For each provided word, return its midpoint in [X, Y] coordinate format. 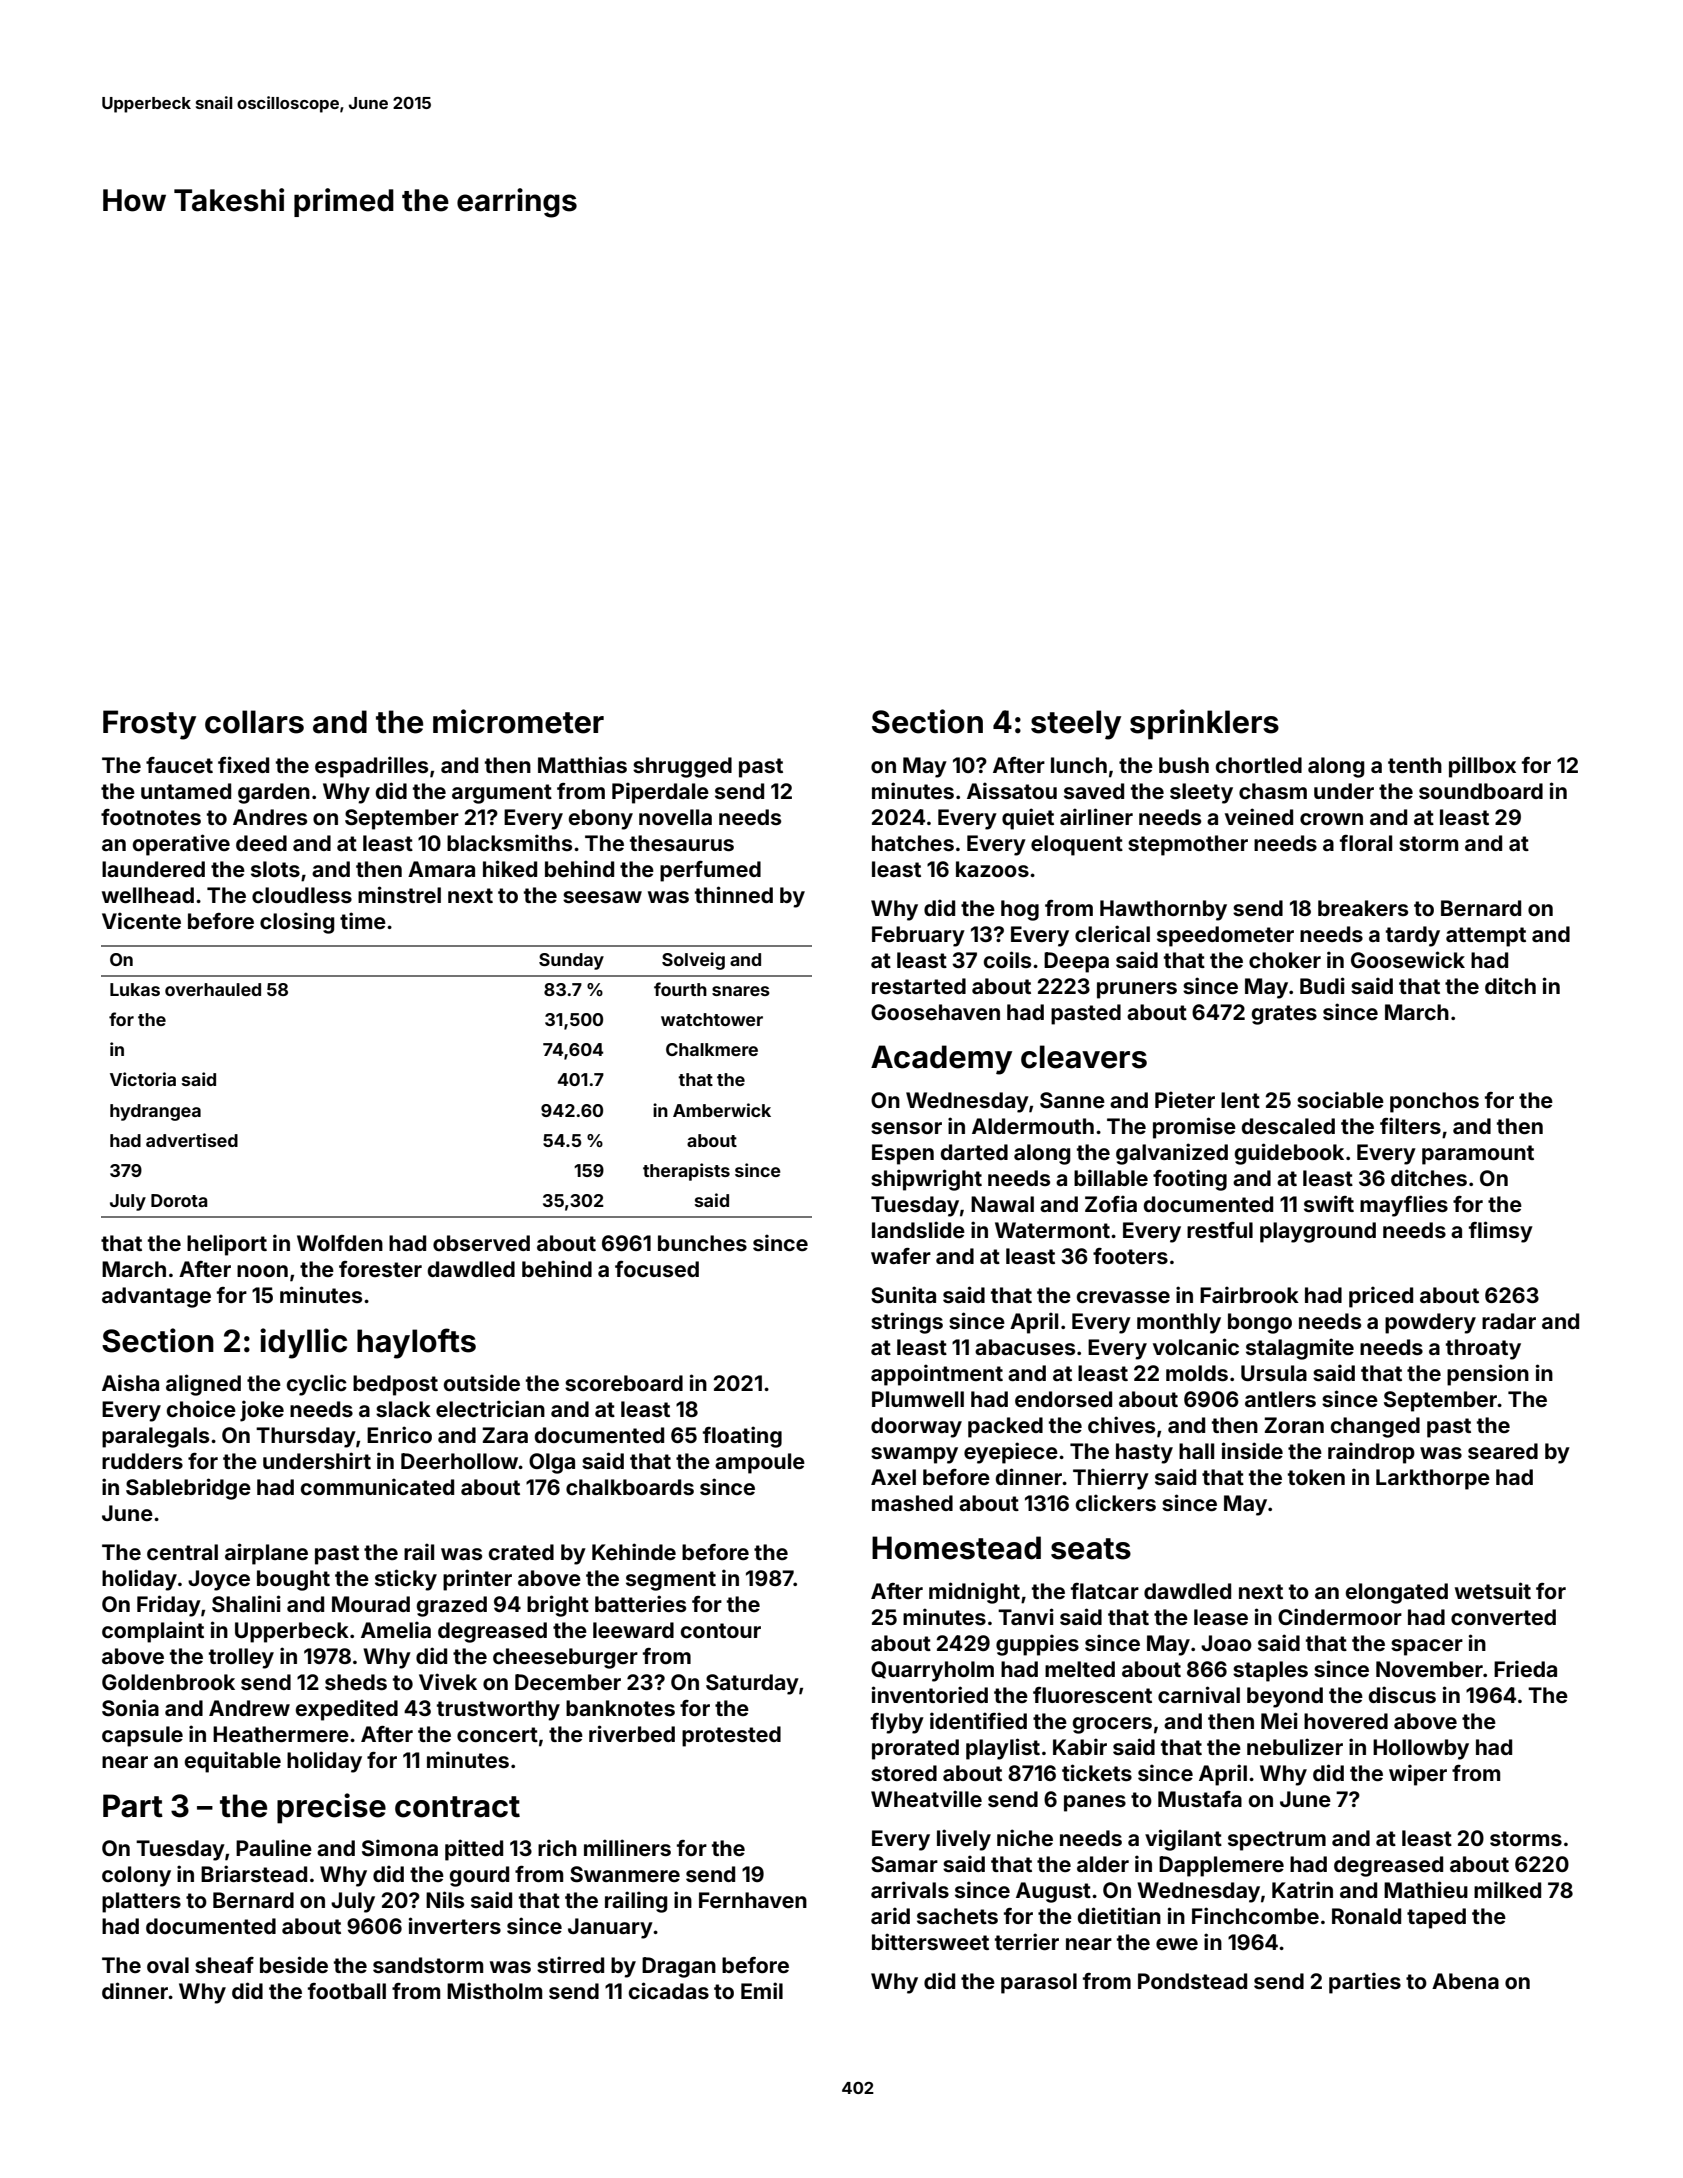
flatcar [1105, 1591]
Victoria [143, 1079]
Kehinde [634, 1551]
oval [168, 1965]
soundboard [1481, 791]
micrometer [518, 721]
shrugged [682, 767]
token [1316, 1477]
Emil [762, 1990]
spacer [1427, 1647]
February [918, 936]
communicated [377, 1486]
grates [1284, 1015]
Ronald [1366, 1916]
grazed [452, 1606]
